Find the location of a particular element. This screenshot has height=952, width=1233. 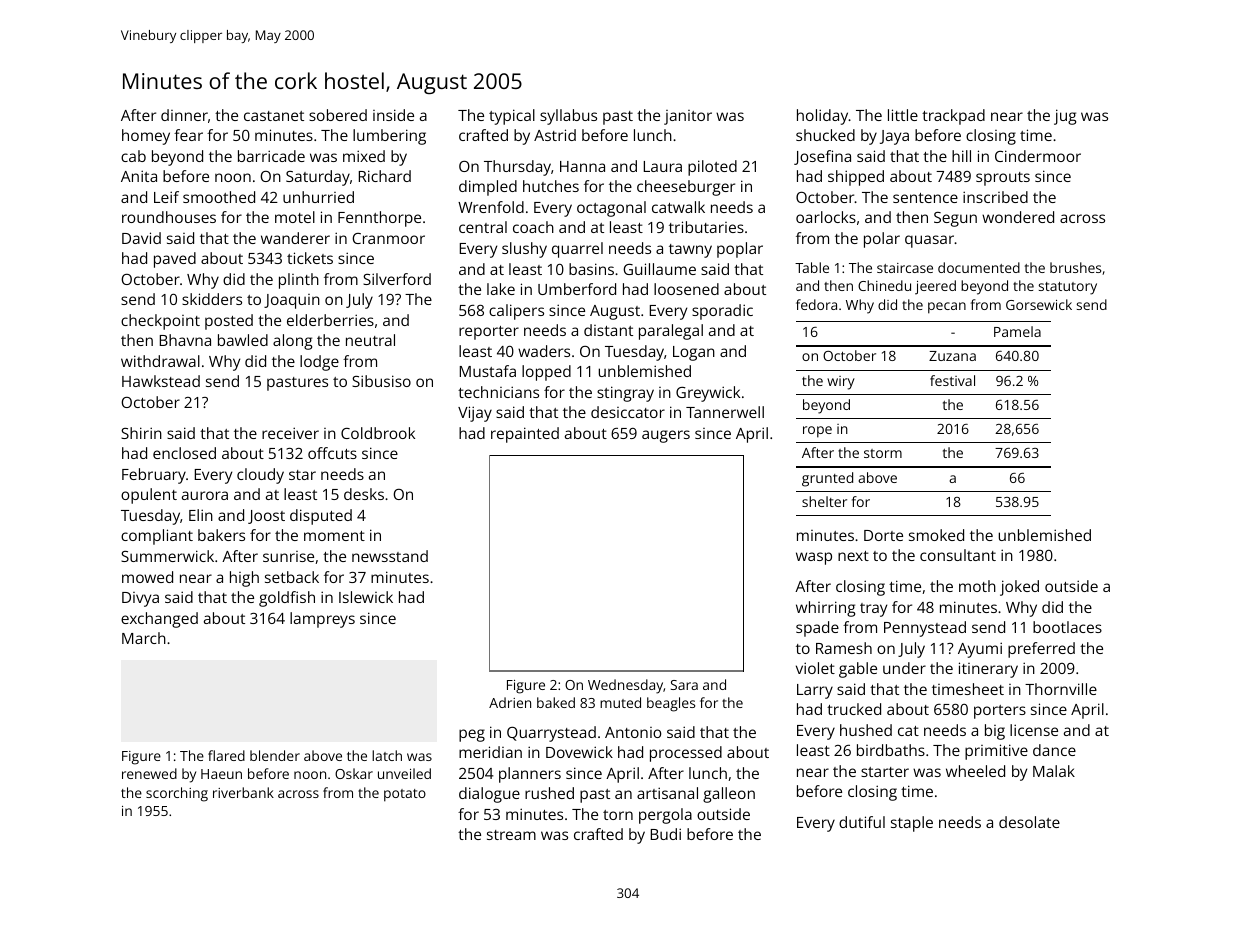

Joost is located at coordinates (266, 517).
